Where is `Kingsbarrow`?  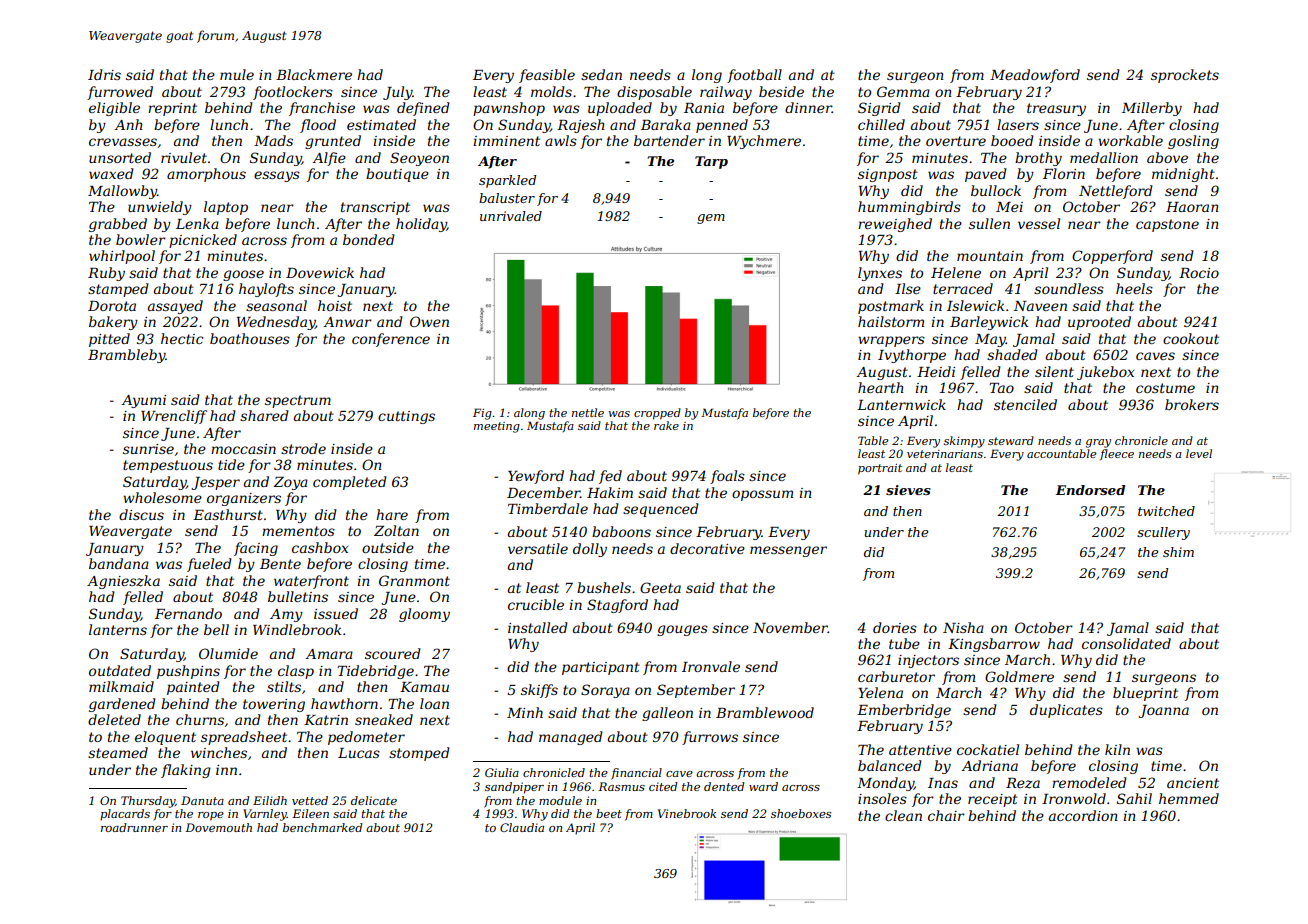 Kingsbarrow is located at coordinates (994, 645).
